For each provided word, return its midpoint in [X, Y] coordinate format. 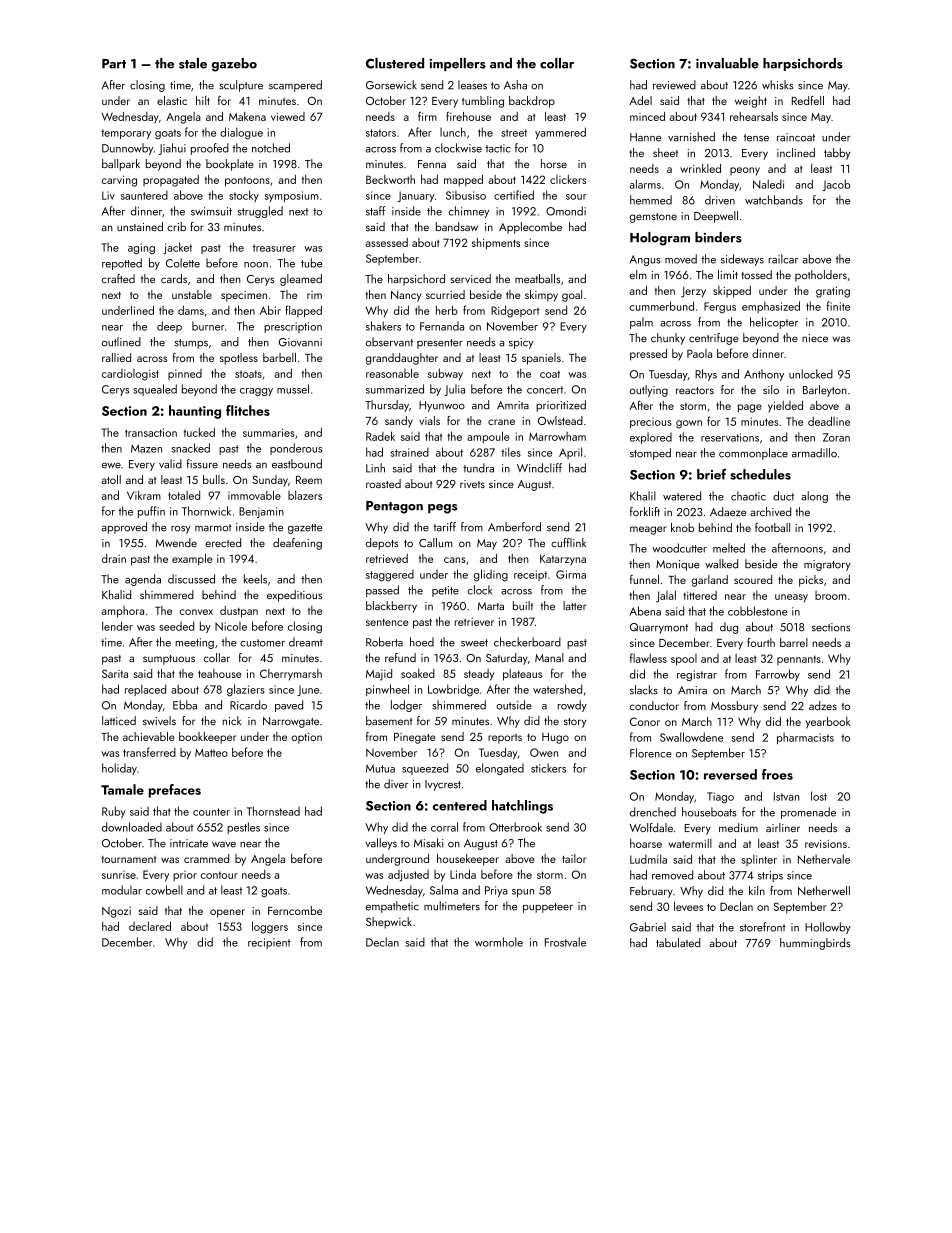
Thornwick [206, 511]
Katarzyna [563, 560]
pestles [243, 828]
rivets [472, 484]
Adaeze [728, 511]
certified [514, 195]
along [814, 497]
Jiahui [172, 149]
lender [117, 626]
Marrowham [557, 436]
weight [751, 102]
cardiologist [130, 375]
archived [770, 511]
